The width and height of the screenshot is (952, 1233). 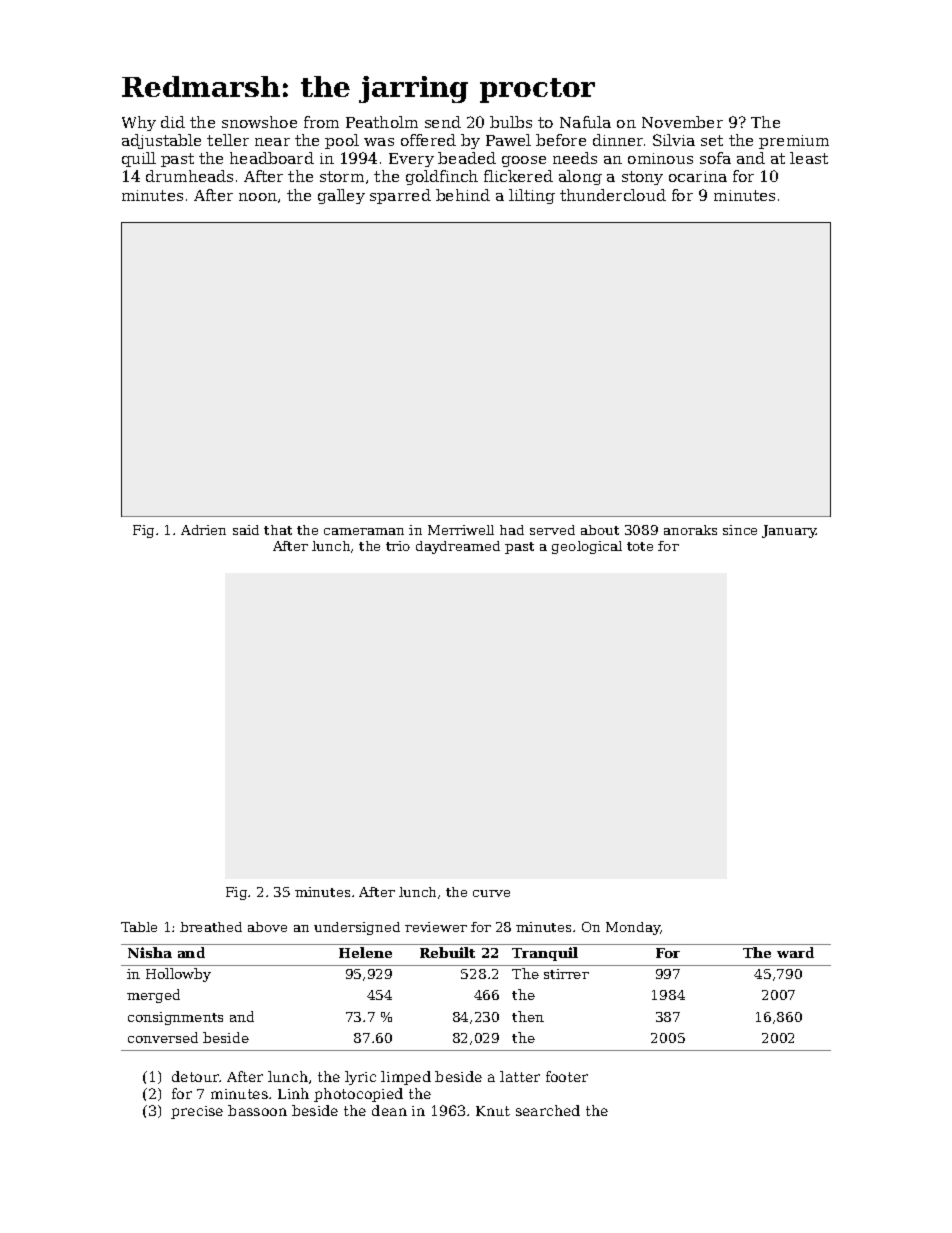 What do you see at coordinates (698, 176) in the screenshot?
I see `ocarina` at bounding box center [698, 176].
